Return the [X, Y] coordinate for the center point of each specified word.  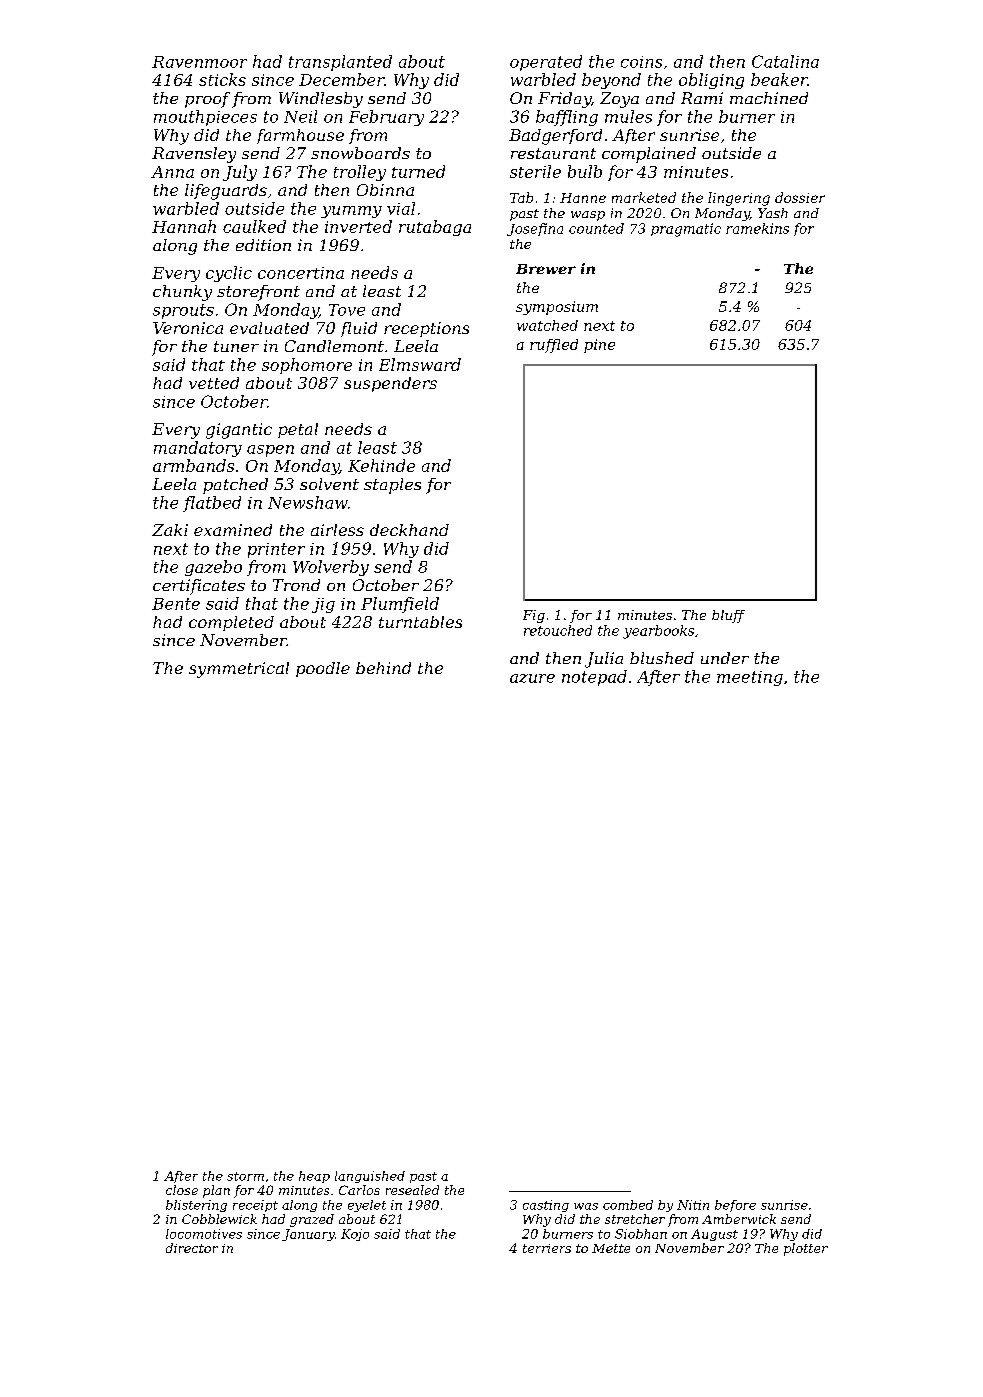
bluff [728, 616]
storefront [258, 293]
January [308, 1235]
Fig [534, 616]
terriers [547, 1248]
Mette [611, 1248]
